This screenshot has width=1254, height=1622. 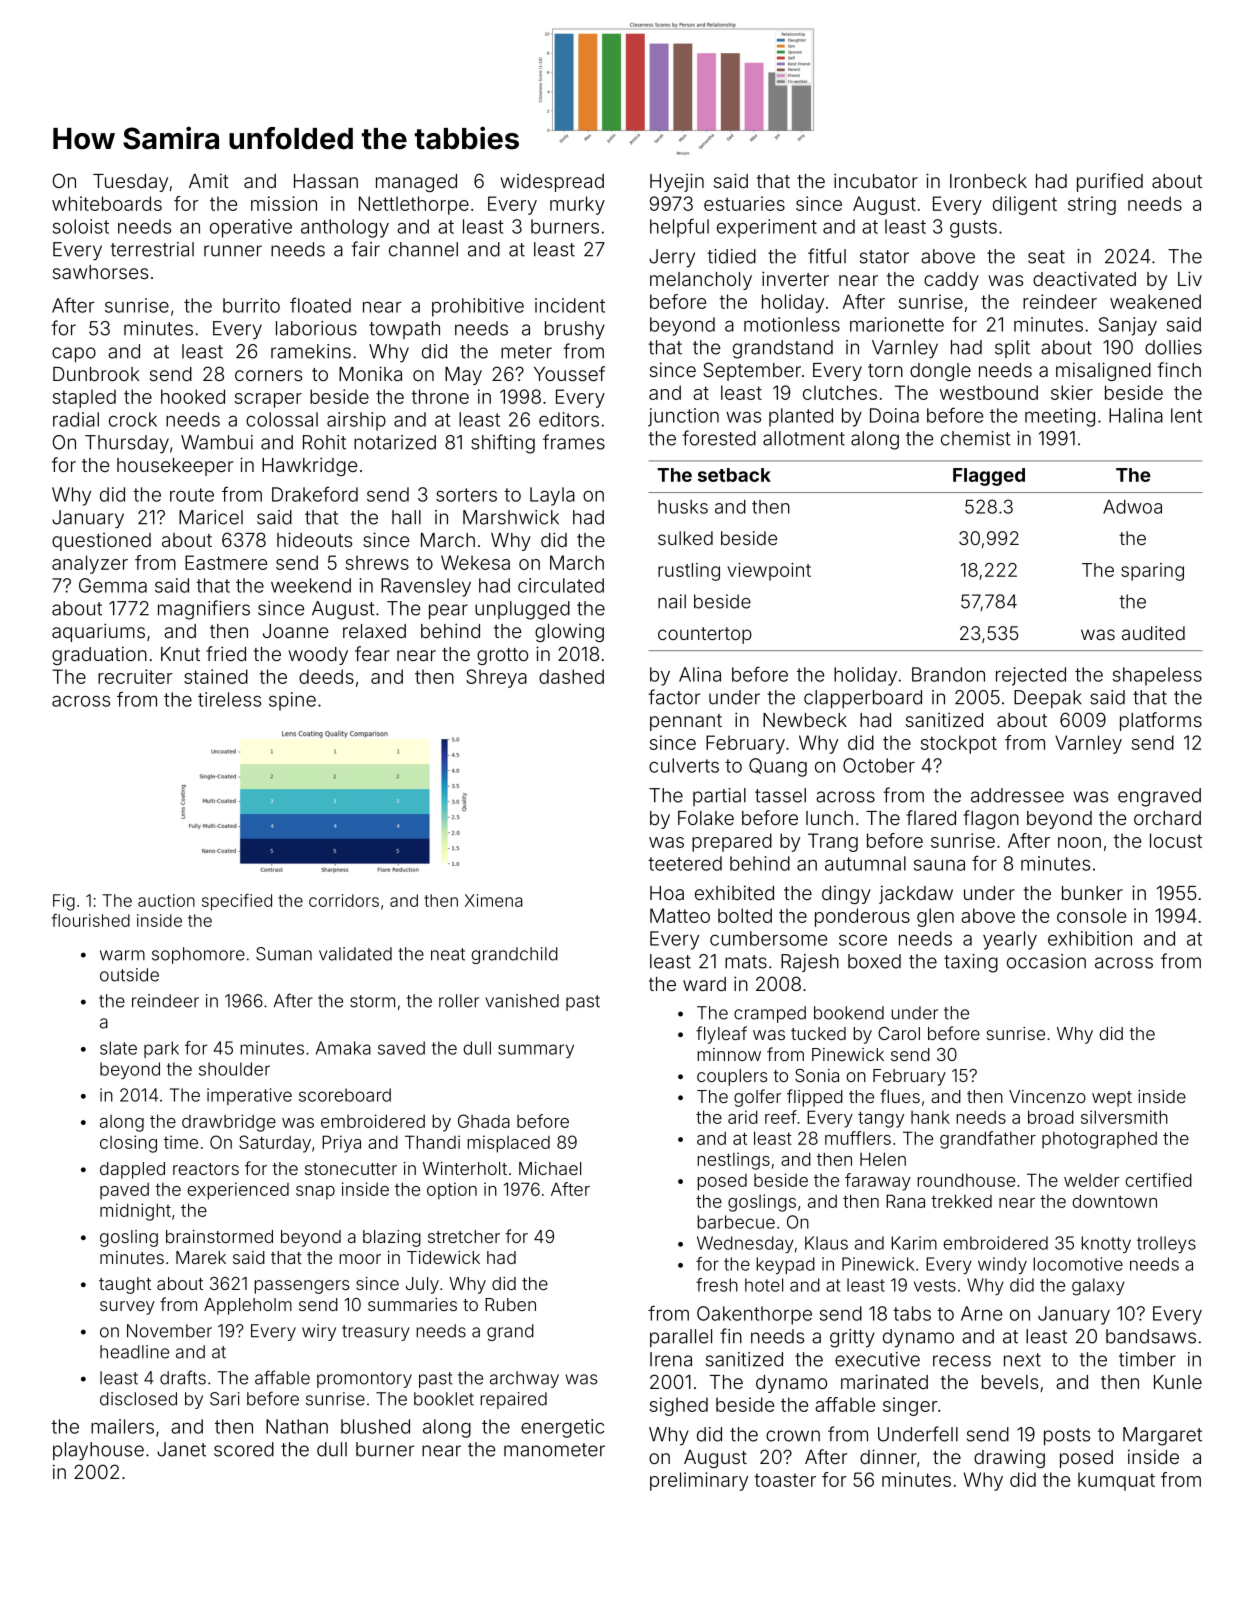 What do you see at coordinates (297, 1426) in the screenshot?
I see `Nathan` at bounding box center [297, 1426].
